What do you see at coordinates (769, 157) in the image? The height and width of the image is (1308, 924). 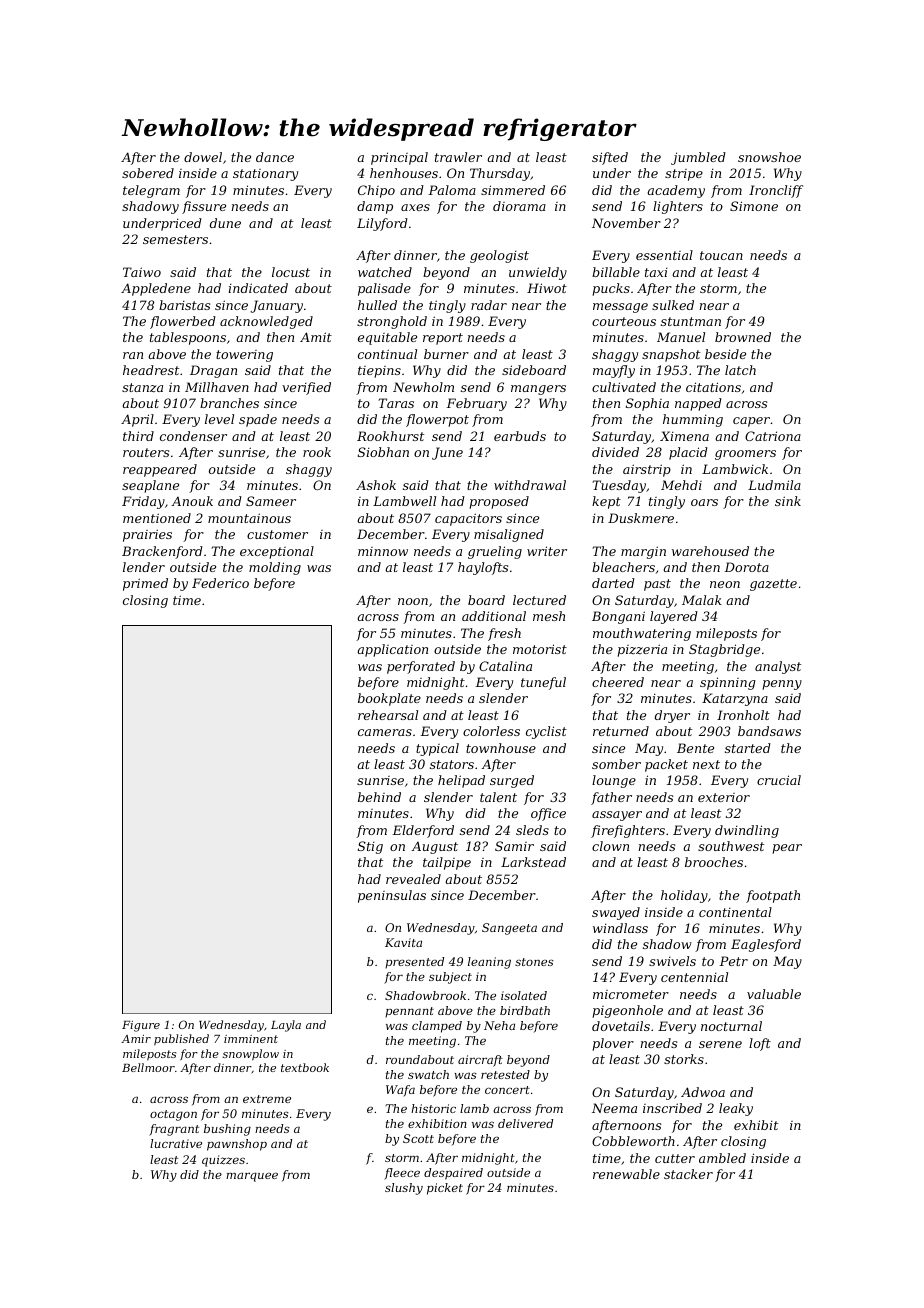 I see `snowshoe` at bounding box center [769, 157].
